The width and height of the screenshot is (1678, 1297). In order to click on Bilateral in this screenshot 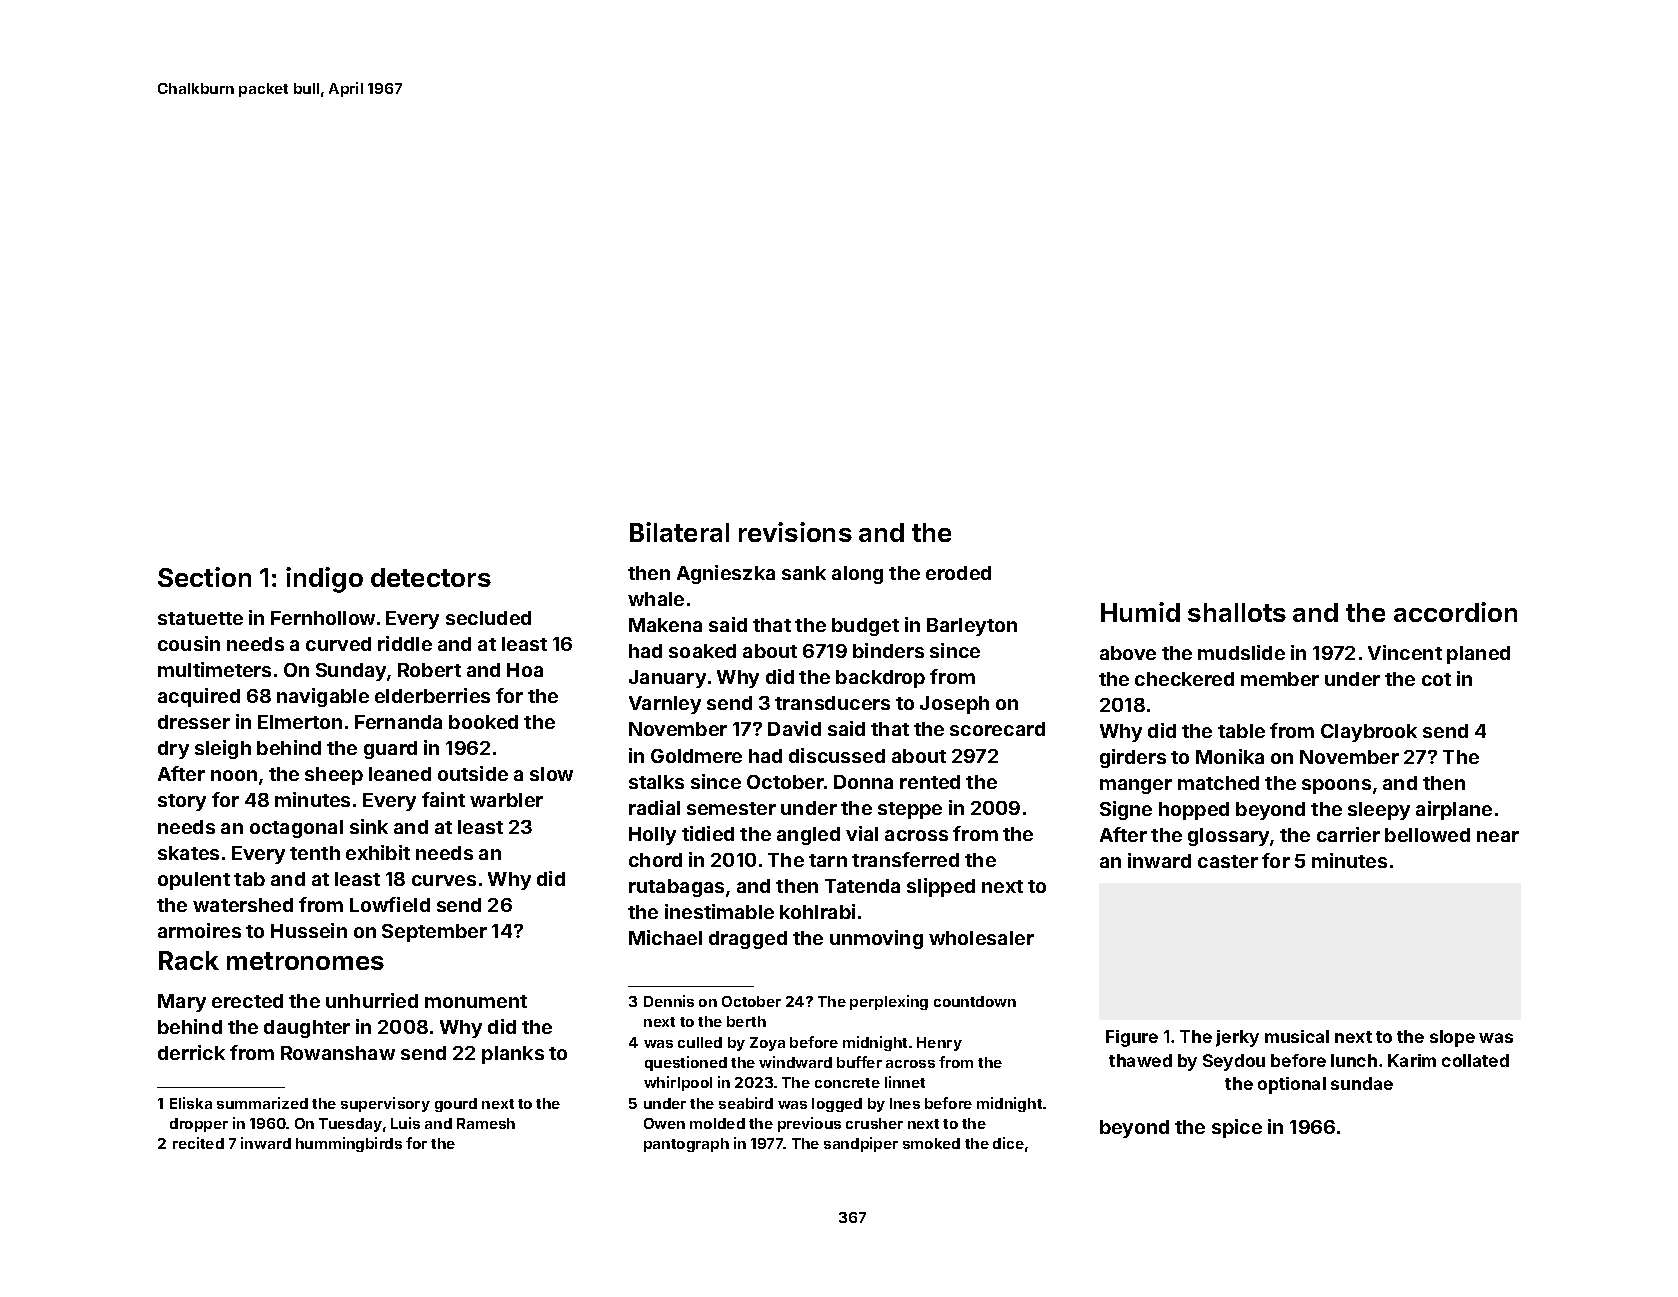, I will do `click(679, 532)`.
